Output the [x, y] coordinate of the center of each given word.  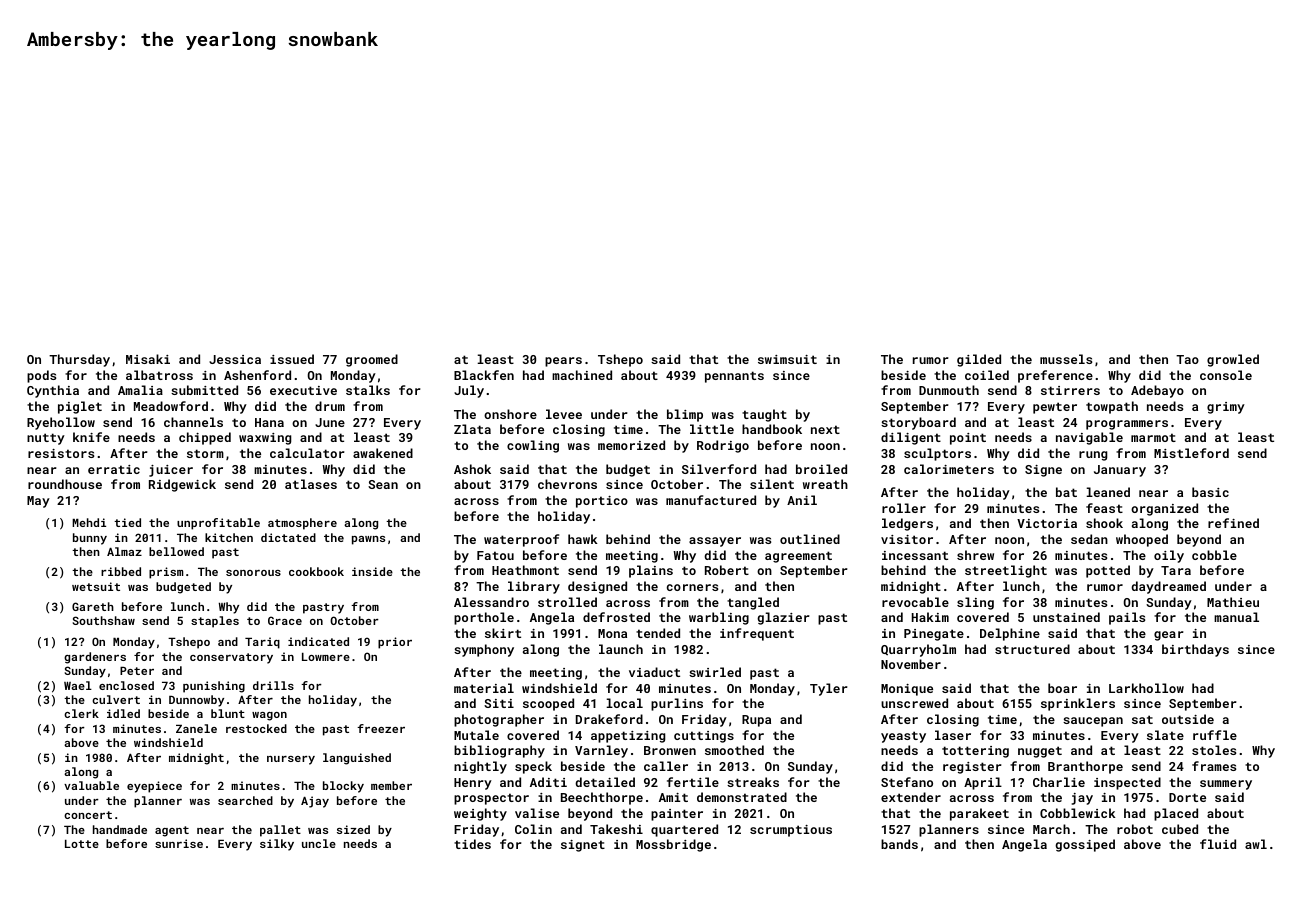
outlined [810, 539]
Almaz [124, 551]
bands [899, 844]
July [469, 391]
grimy [1226, 408]
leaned [1108, 492]
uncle [319, 843]
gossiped [1085, 845]
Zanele [196, 728]
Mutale [476, 735]
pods [41, 376]
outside [1188, 719]
